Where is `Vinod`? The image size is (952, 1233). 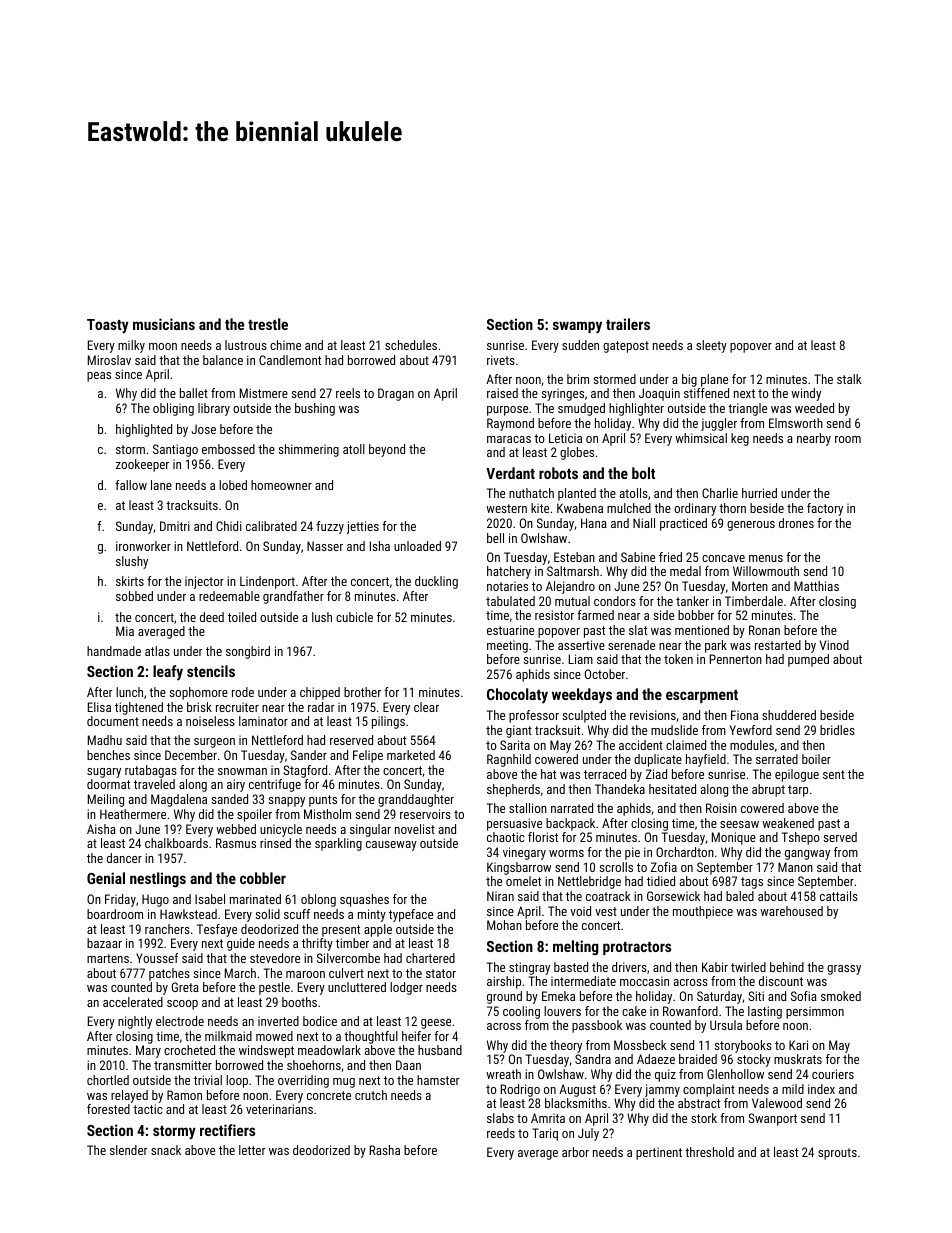 Vinod is located at coordinates (834, 645).
